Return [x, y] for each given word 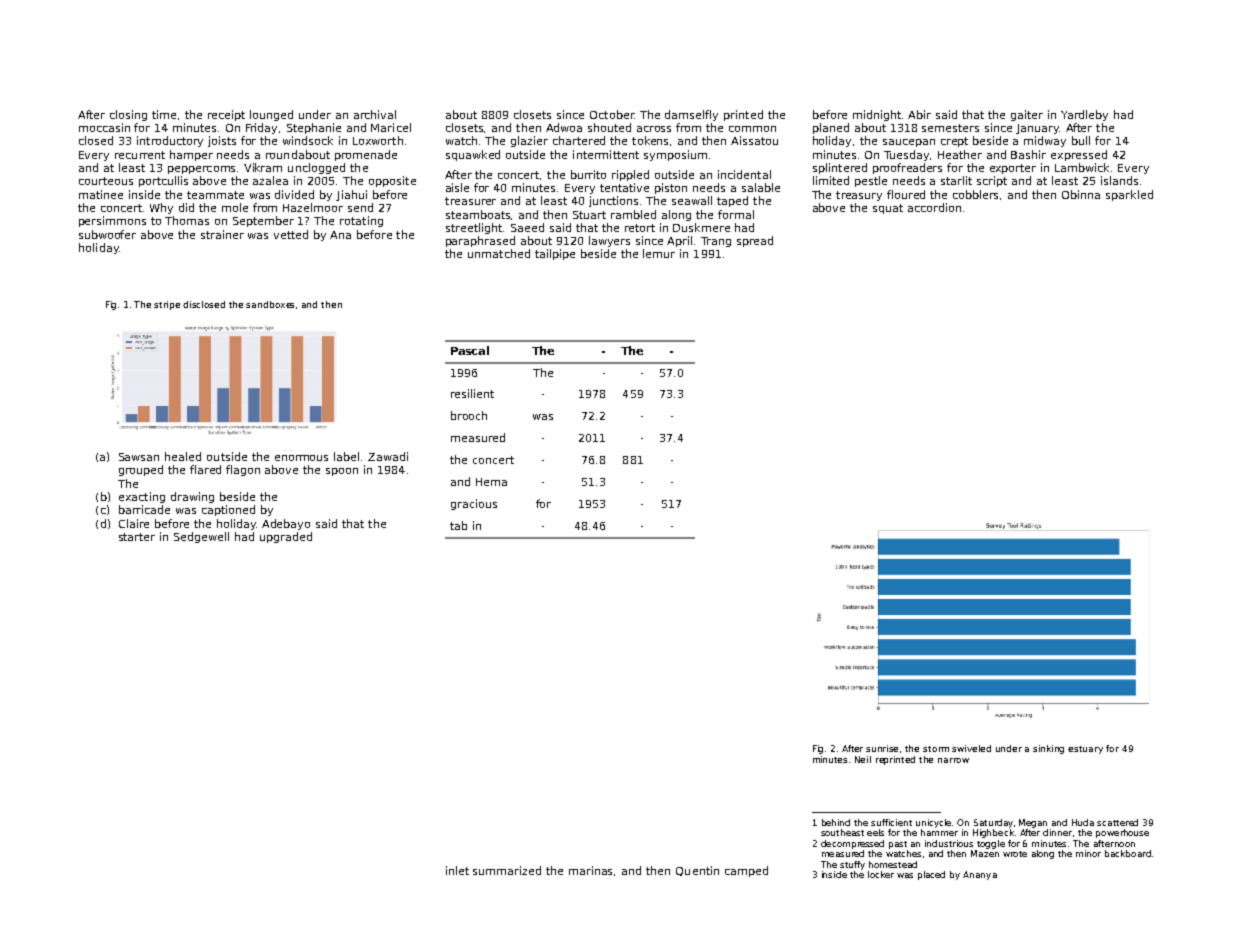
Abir [919, 114]
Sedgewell [201, 537]
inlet [457, 870]
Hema [491, 482]
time [164, 114]
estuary [1085, 750]
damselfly [691, 115]
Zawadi [388, 456]
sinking [1048, 749]
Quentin [697, 871]
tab [458, 525]
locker [881, 874]
